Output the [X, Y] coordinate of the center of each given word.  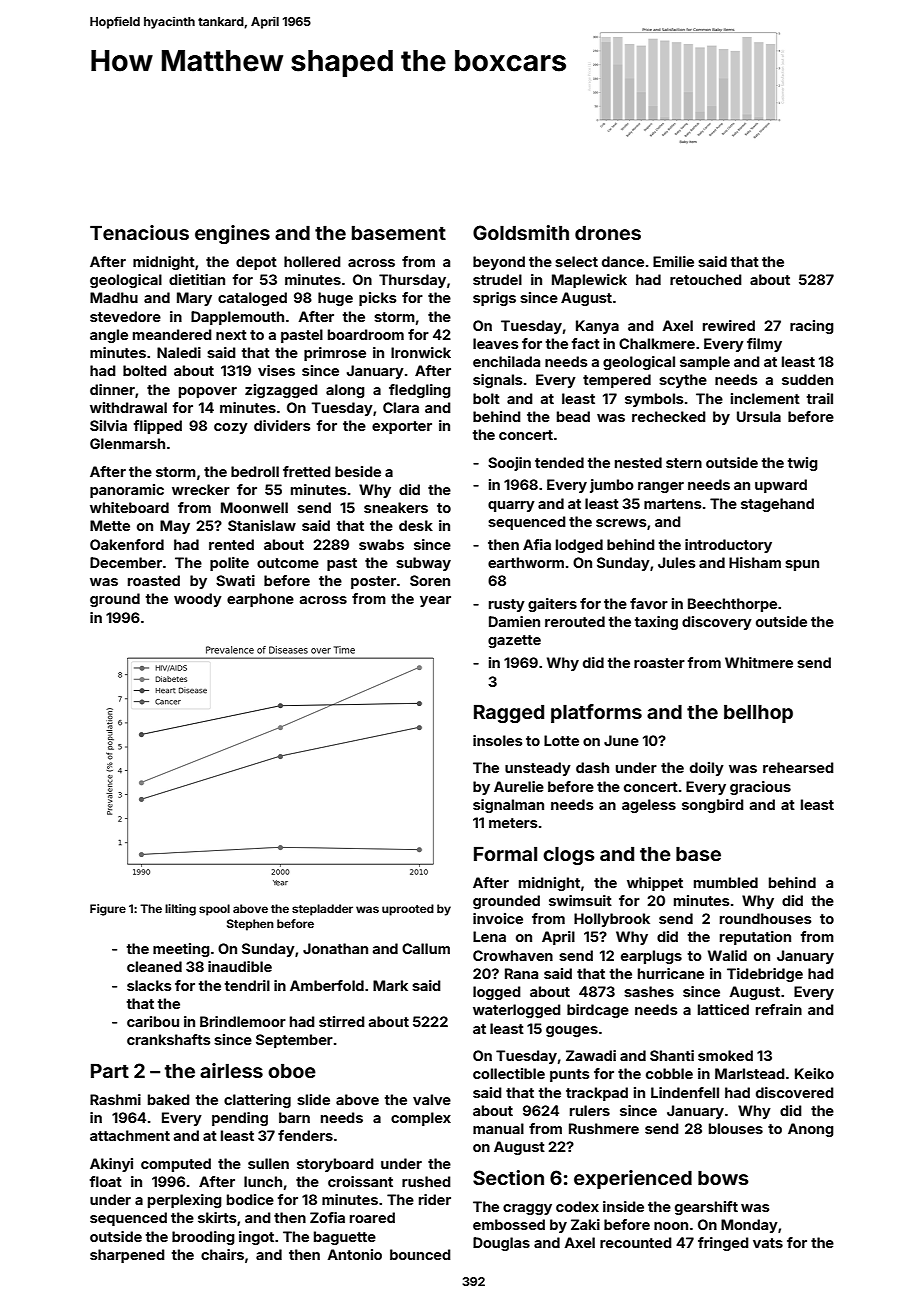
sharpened [127, 1256]
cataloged [252, 299]
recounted [635, 1242]
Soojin [509, 464]
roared [372, 1217]
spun [802, 565]
